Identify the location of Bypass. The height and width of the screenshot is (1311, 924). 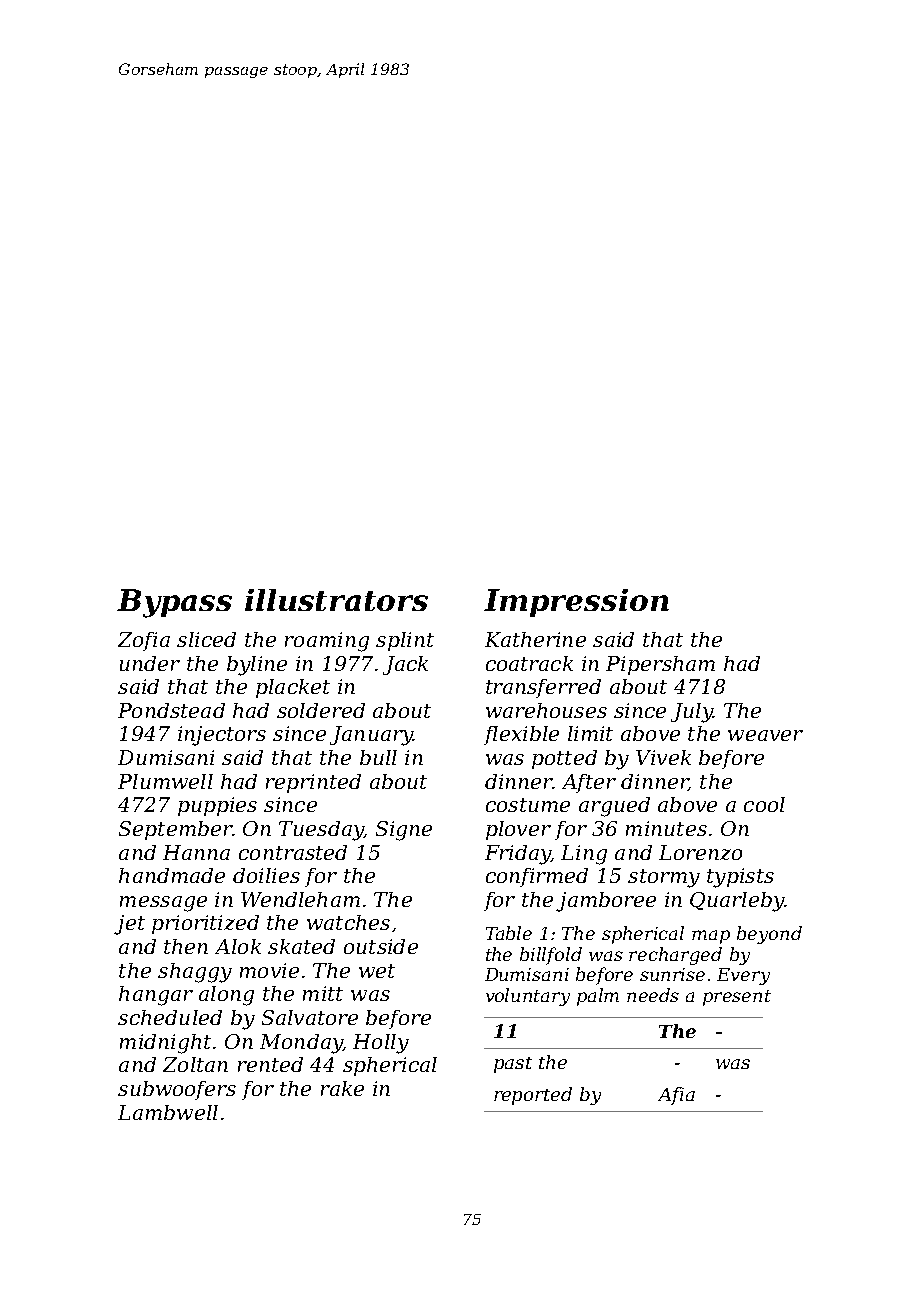
(174, 603).
